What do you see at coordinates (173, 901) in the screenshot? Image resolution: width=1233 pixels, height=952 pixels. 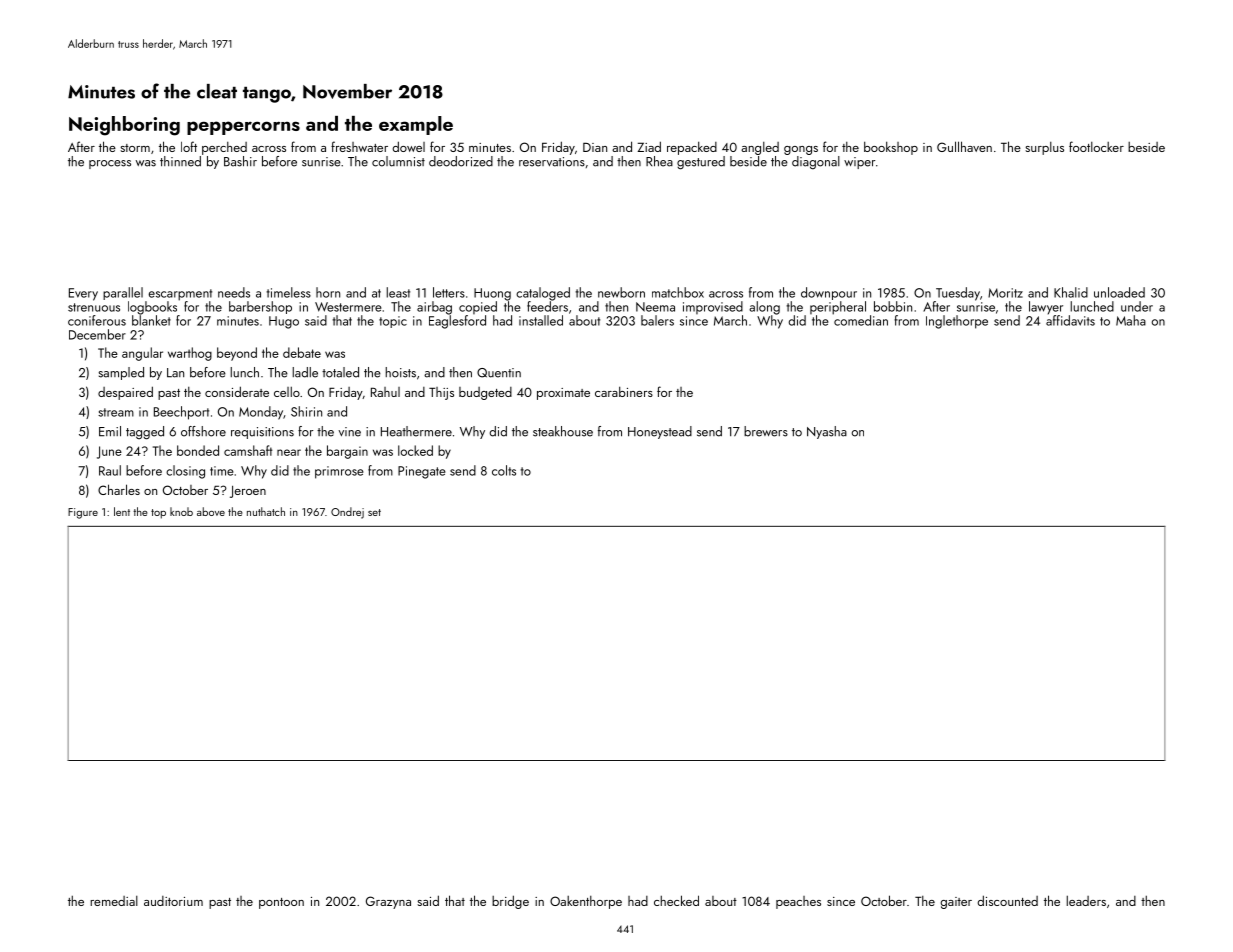 I see `auditorium` at bounding box center [173, 901].
